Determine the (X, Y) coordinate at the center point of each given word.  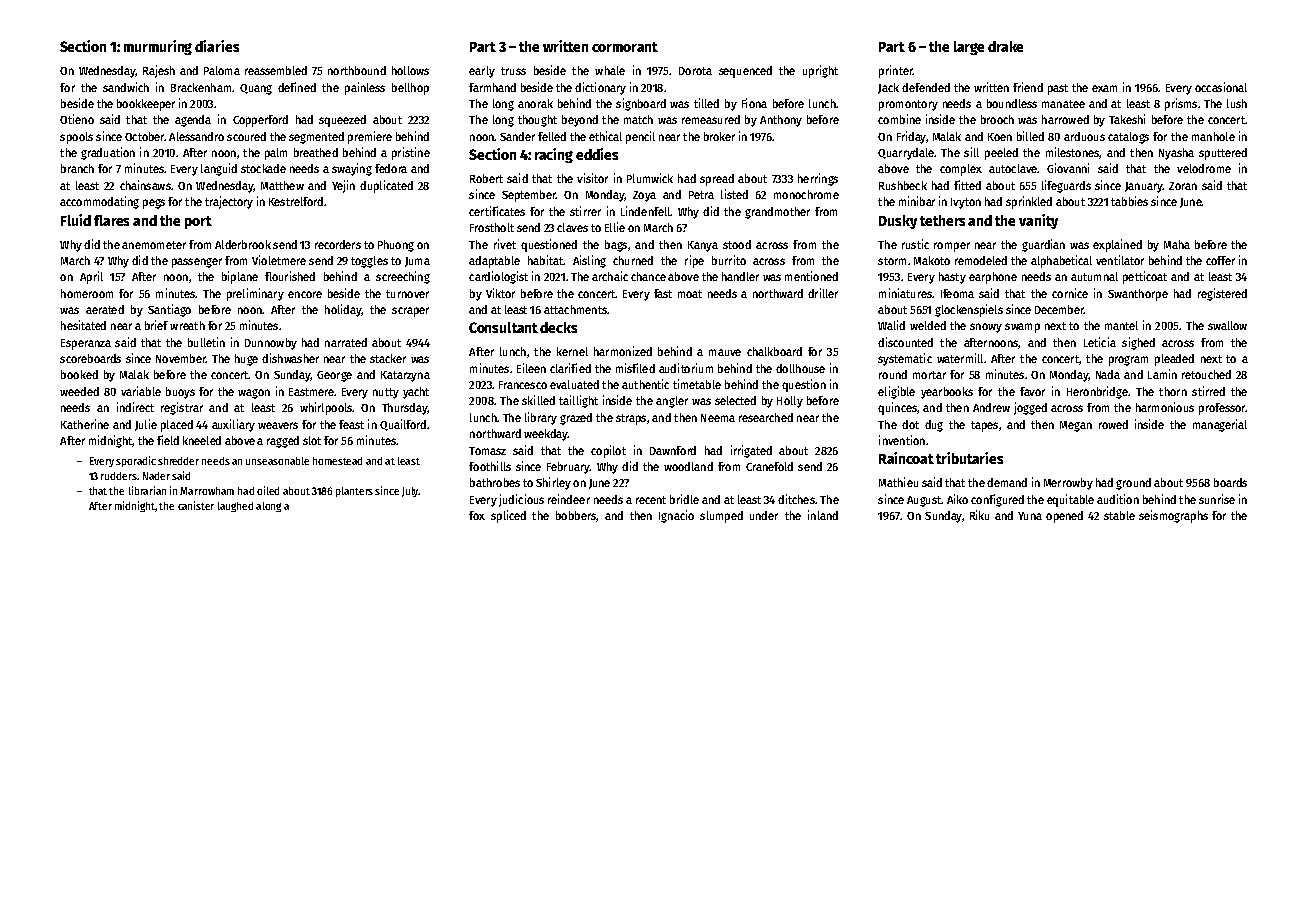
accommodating (99, 202)
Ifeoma (957, 293)
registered (1222, 294)
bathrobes (495, 482)
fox (477, 515)
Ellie (615, 227)
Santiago (169, 310)
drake (1005, 46)
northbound (357, 70)
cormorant (625, 47)
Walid (891, 325)
